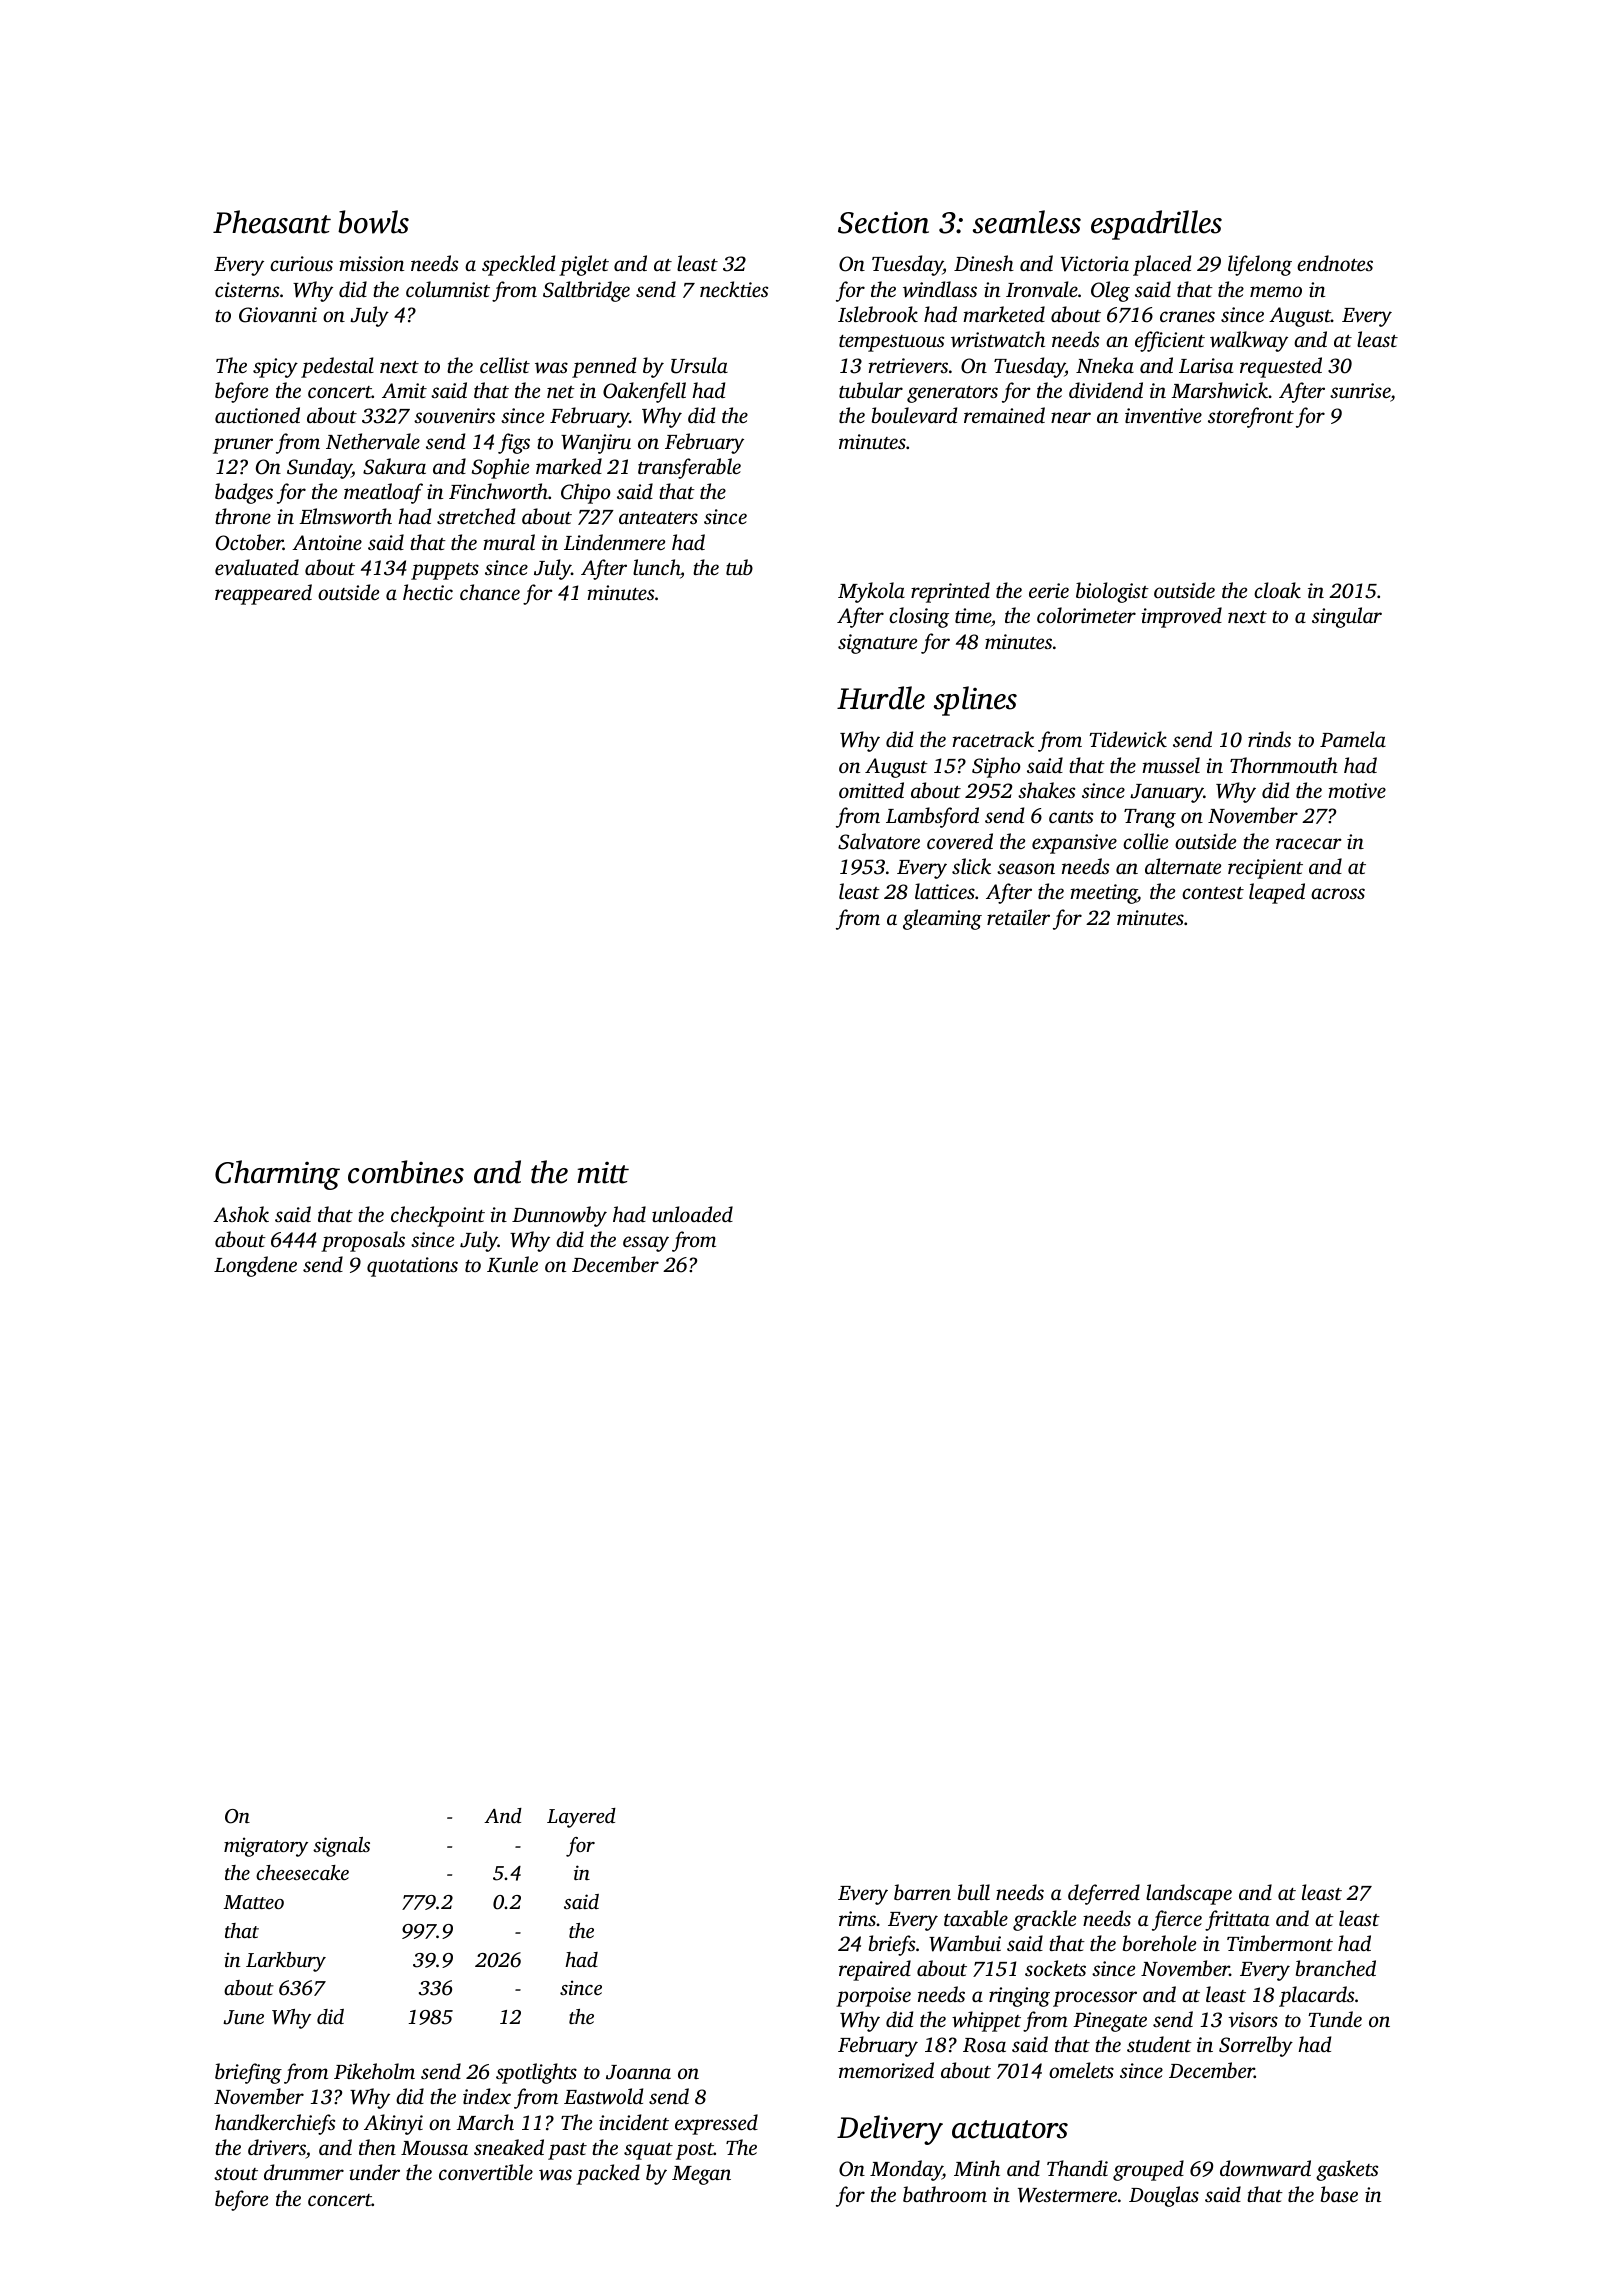 The width and height of the screenshot is (1620, 2292). I want to click on seamless, so click(1027, 222).
